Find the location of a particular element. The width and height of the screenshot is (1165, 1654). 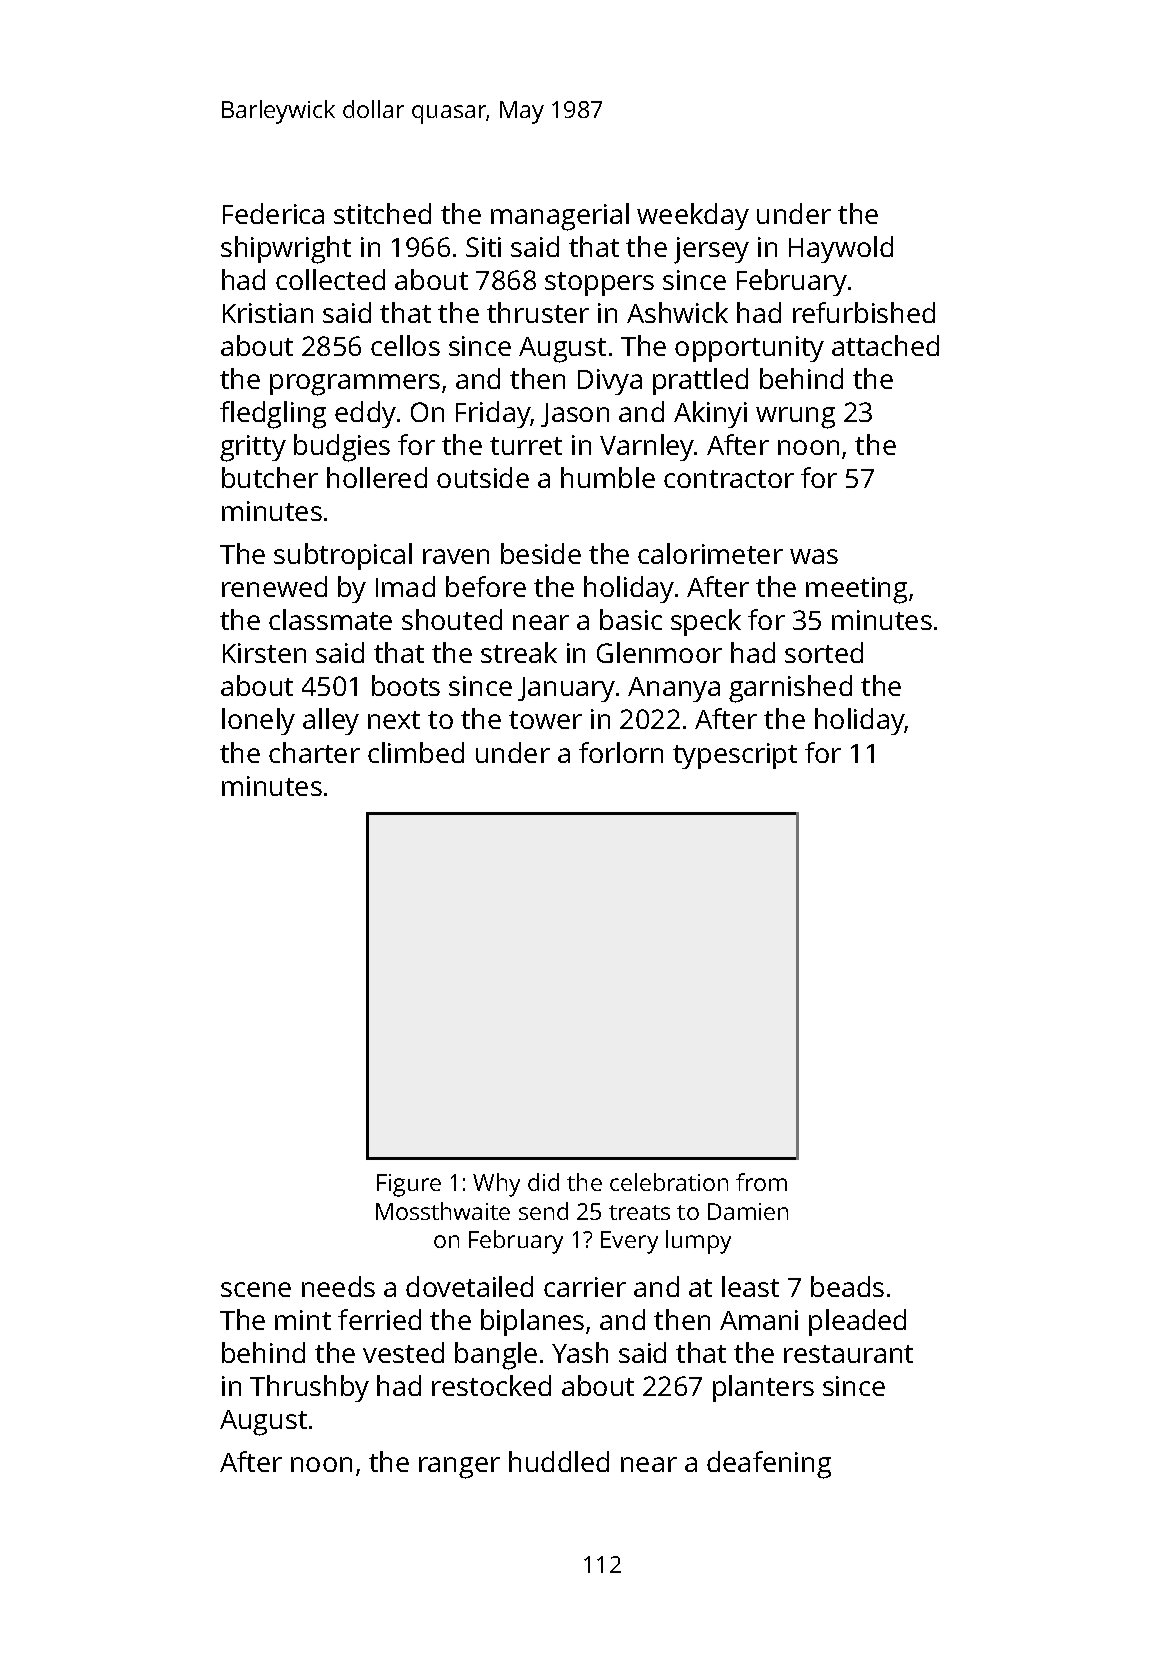

Divya is located at coordinates (610, 382).
